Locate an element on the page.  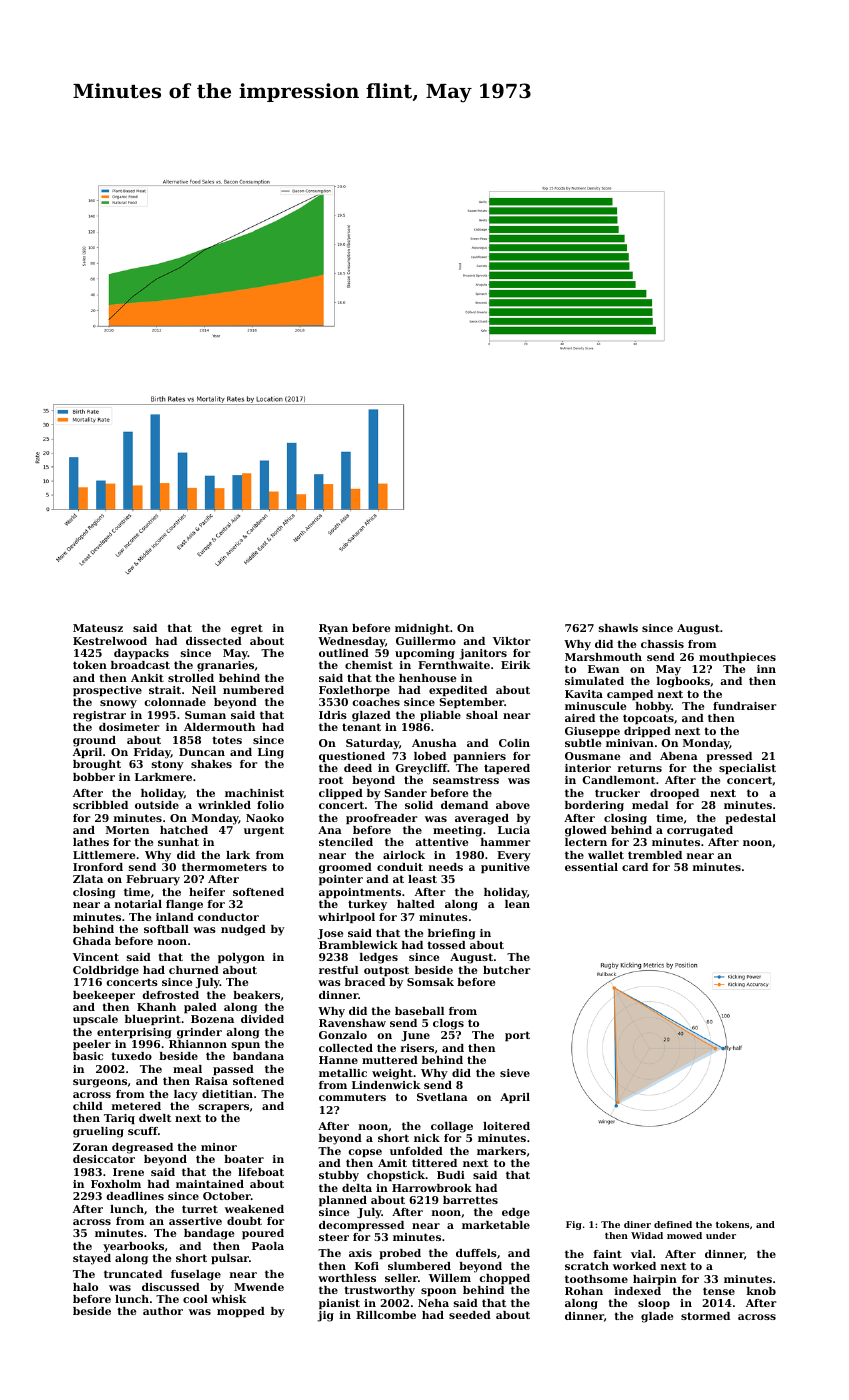
chassis is located at coordinates (662, 644).
